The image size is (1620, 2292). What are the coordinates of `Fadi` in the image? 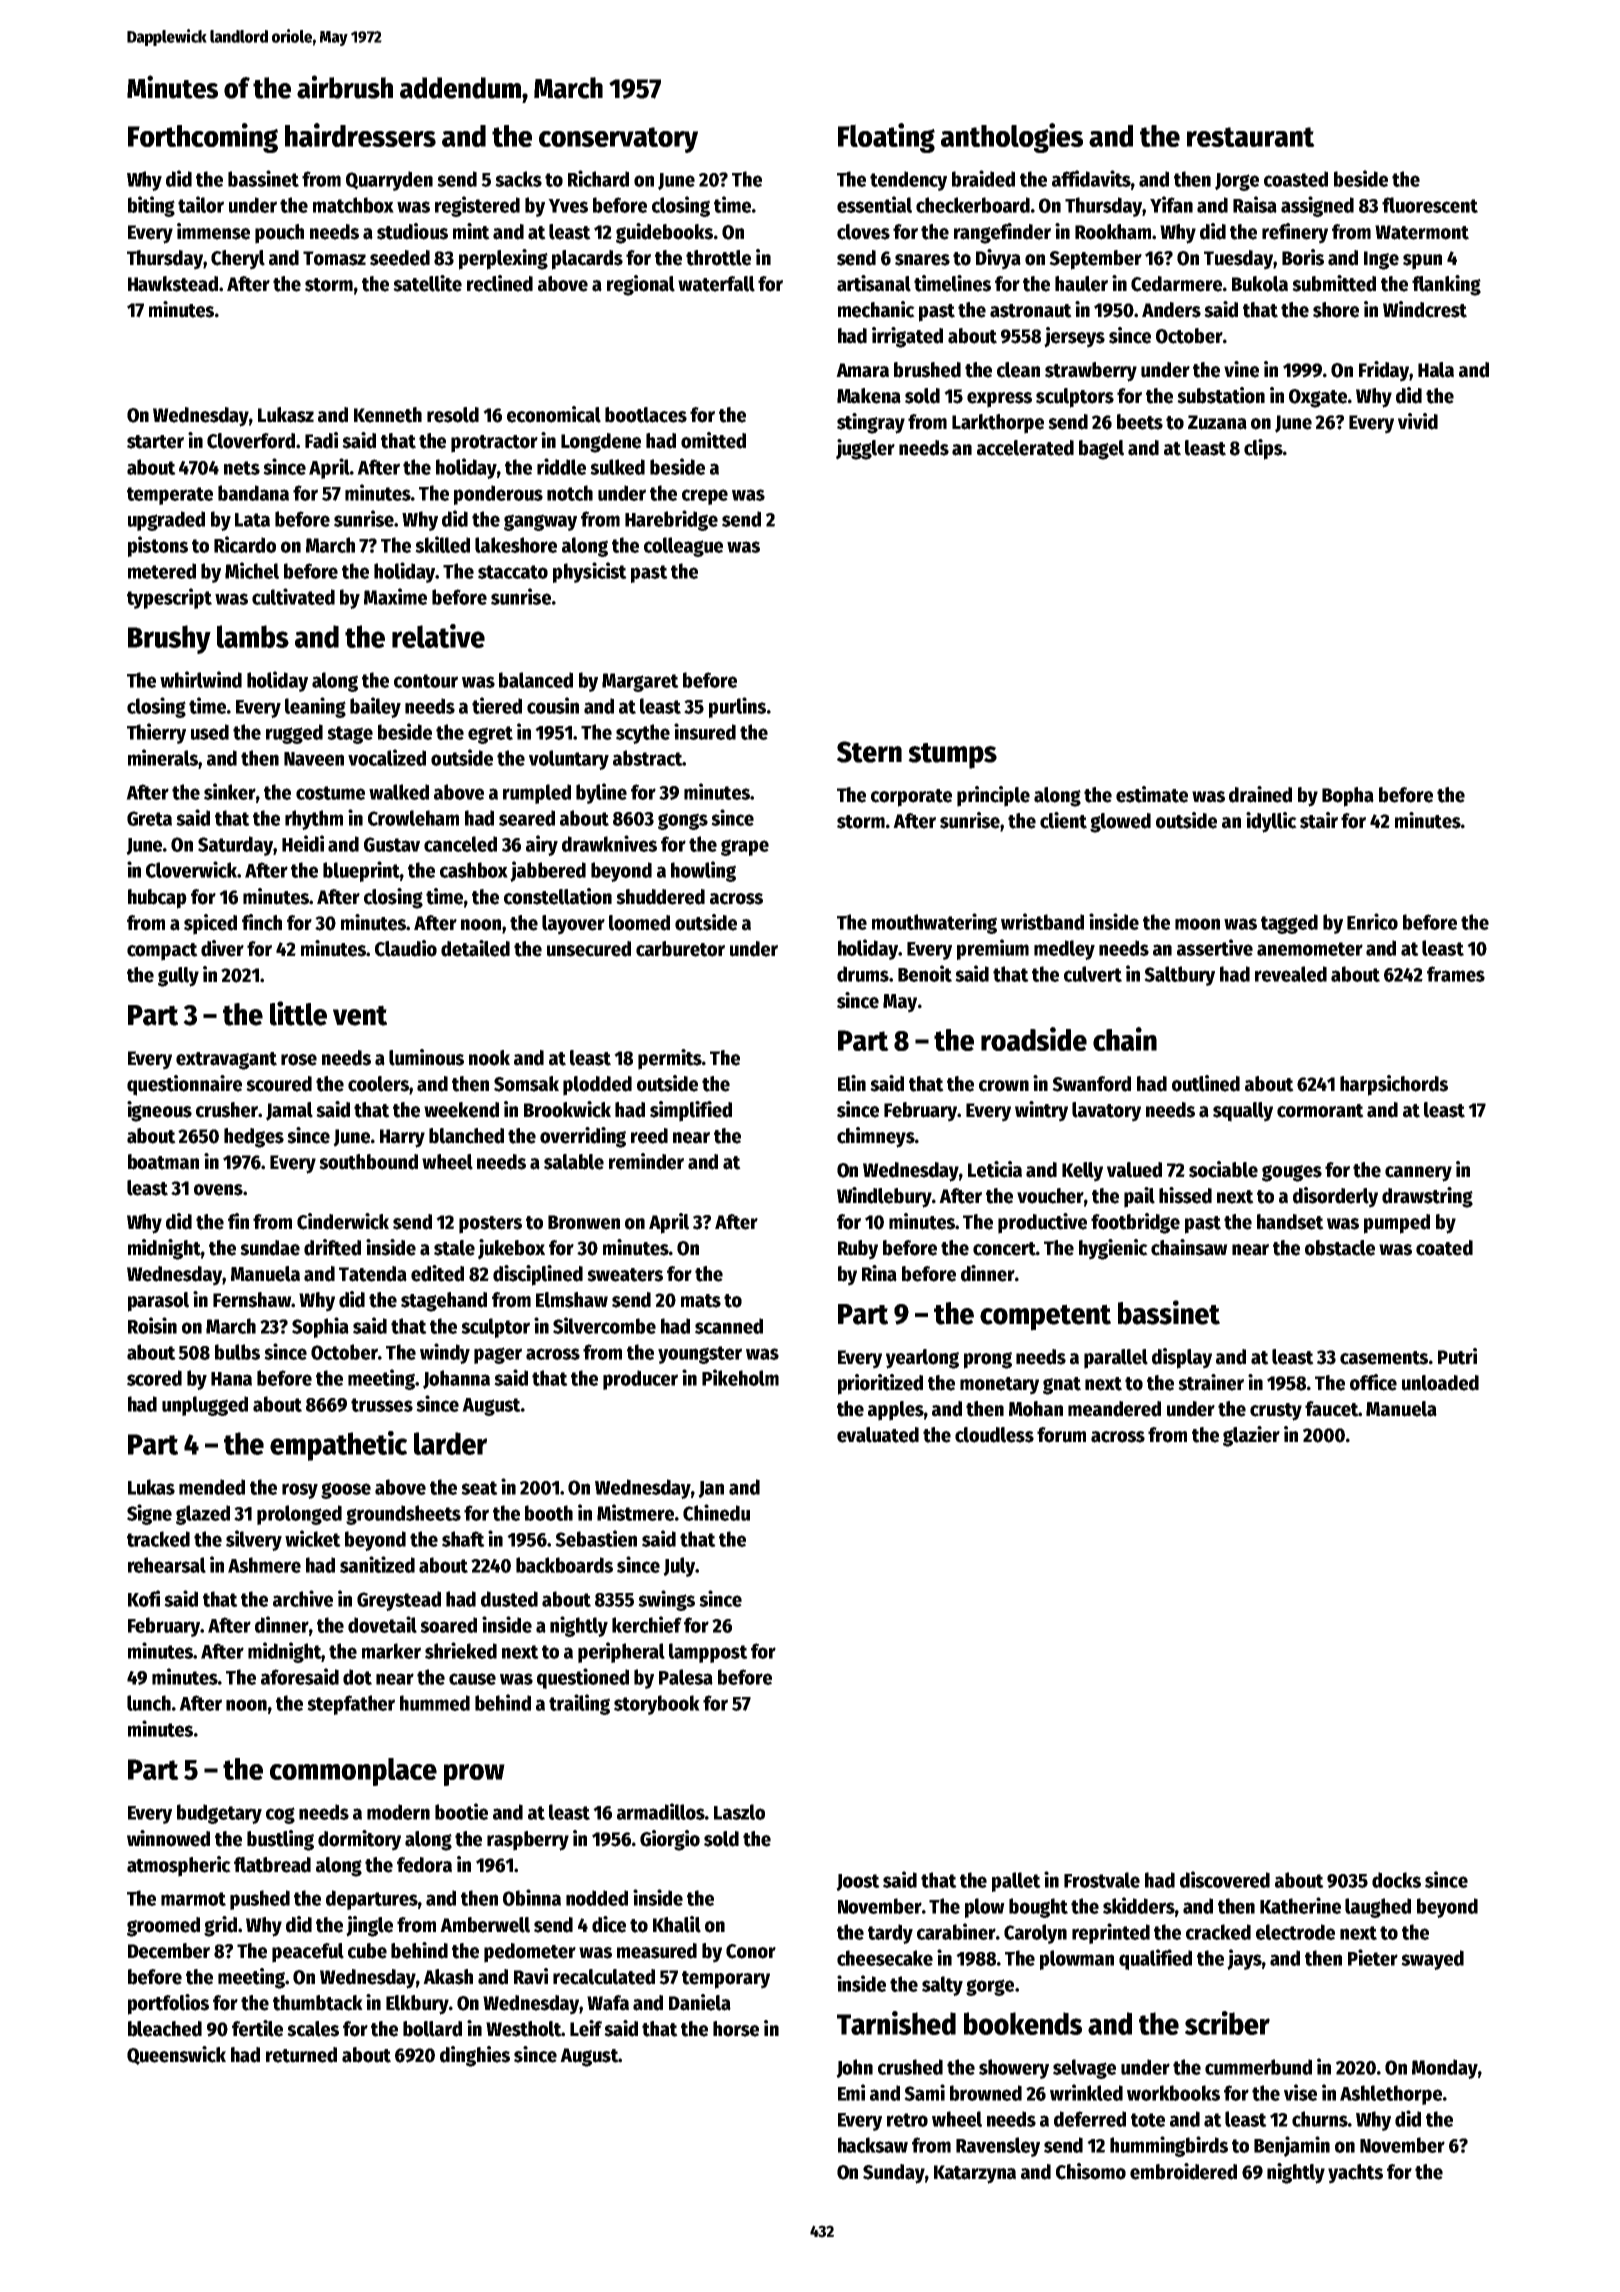 It's located at (321, 440).
